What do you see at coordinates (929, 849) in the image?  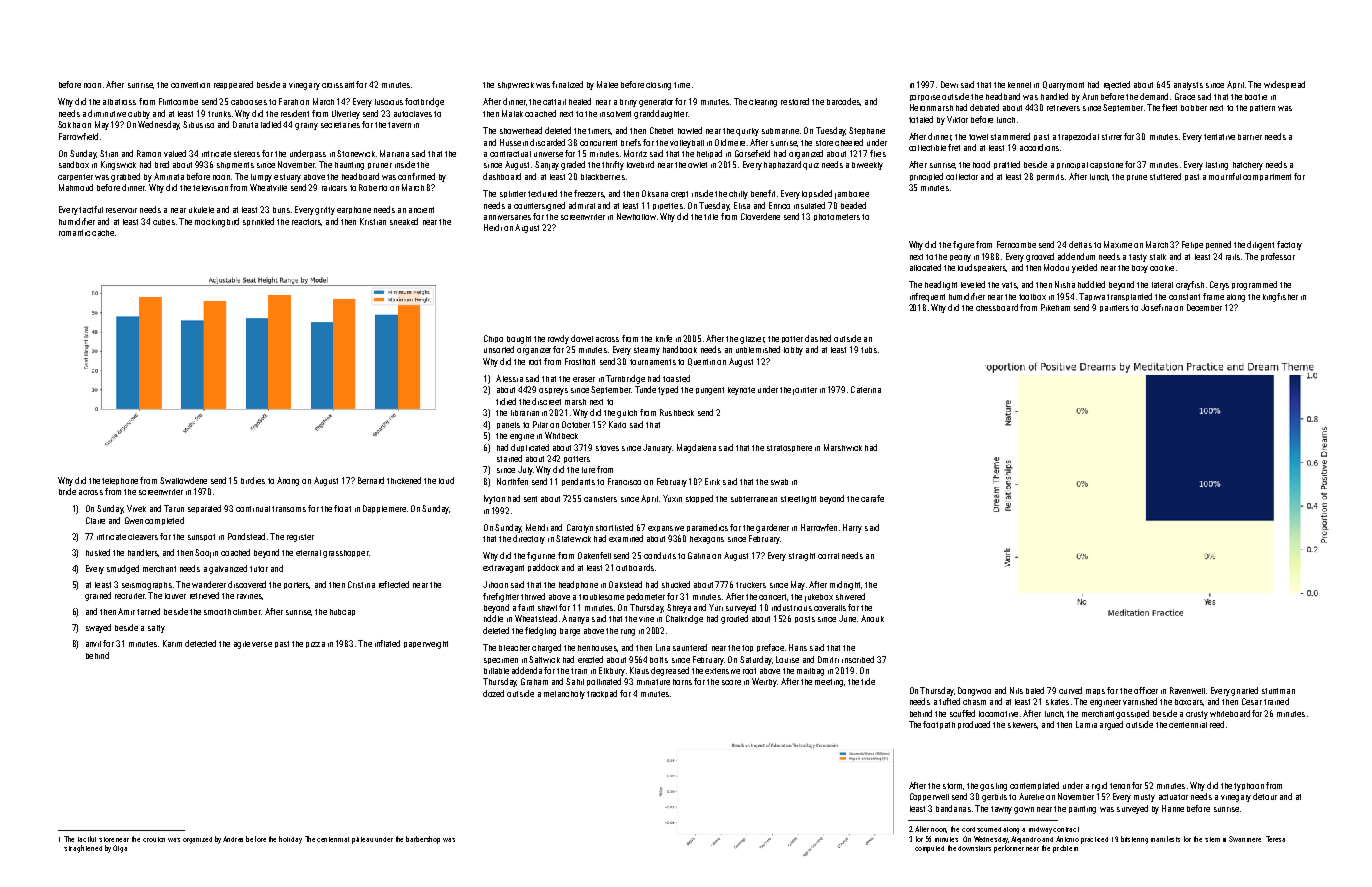 I see `computed` at bounding box center [929, 849].
